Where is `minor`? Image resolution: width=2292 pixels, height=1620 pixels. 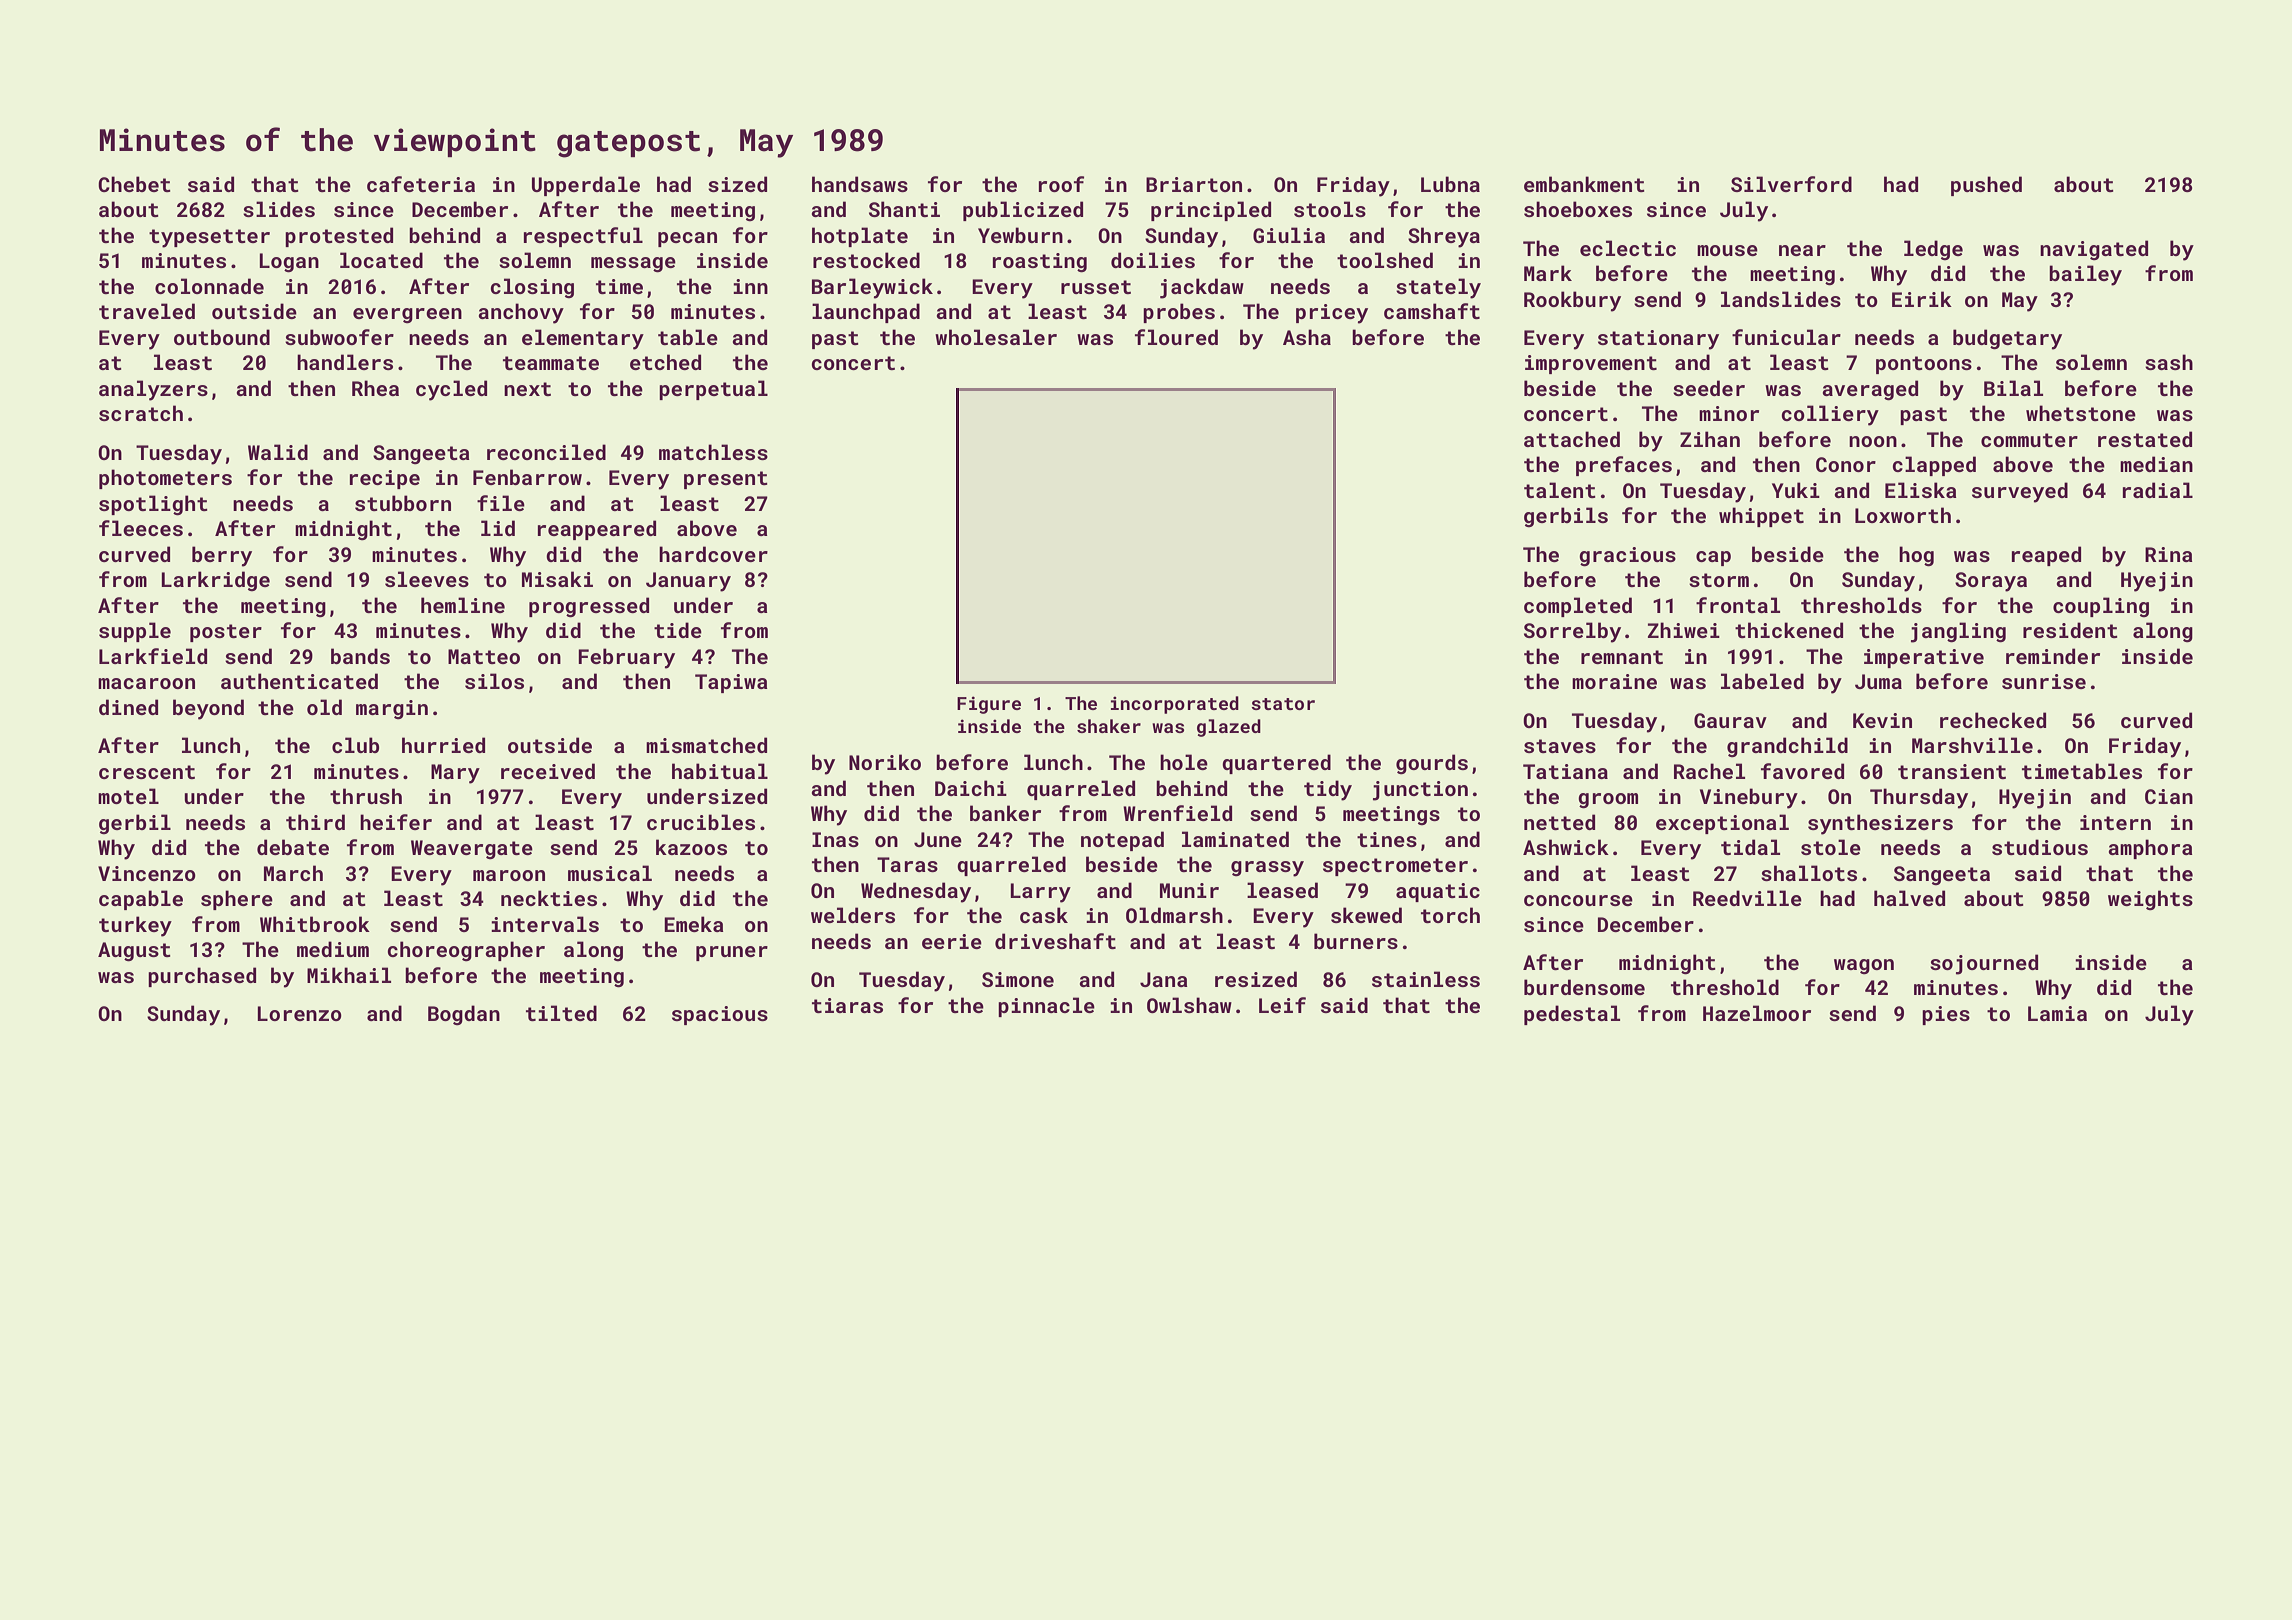
minor is located at coordinates (1729, 413).
